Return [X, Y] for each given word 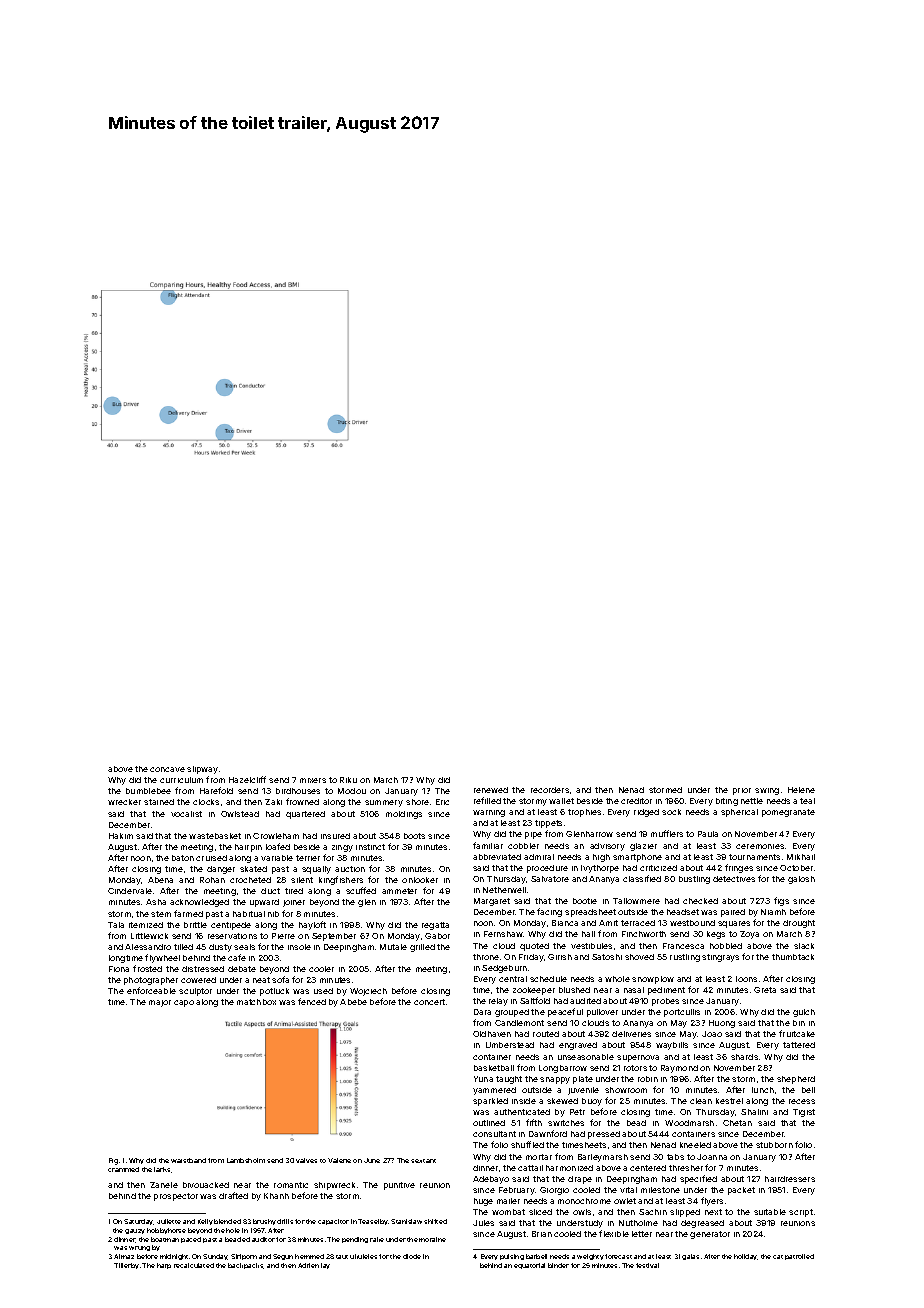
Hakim [121, 836]
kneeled [695, 1145]
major [160, 1003]
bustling [694, 880]
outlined [489, 1123]
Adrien [308, 1265]
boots [414, 836]
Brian [542, 1234]
